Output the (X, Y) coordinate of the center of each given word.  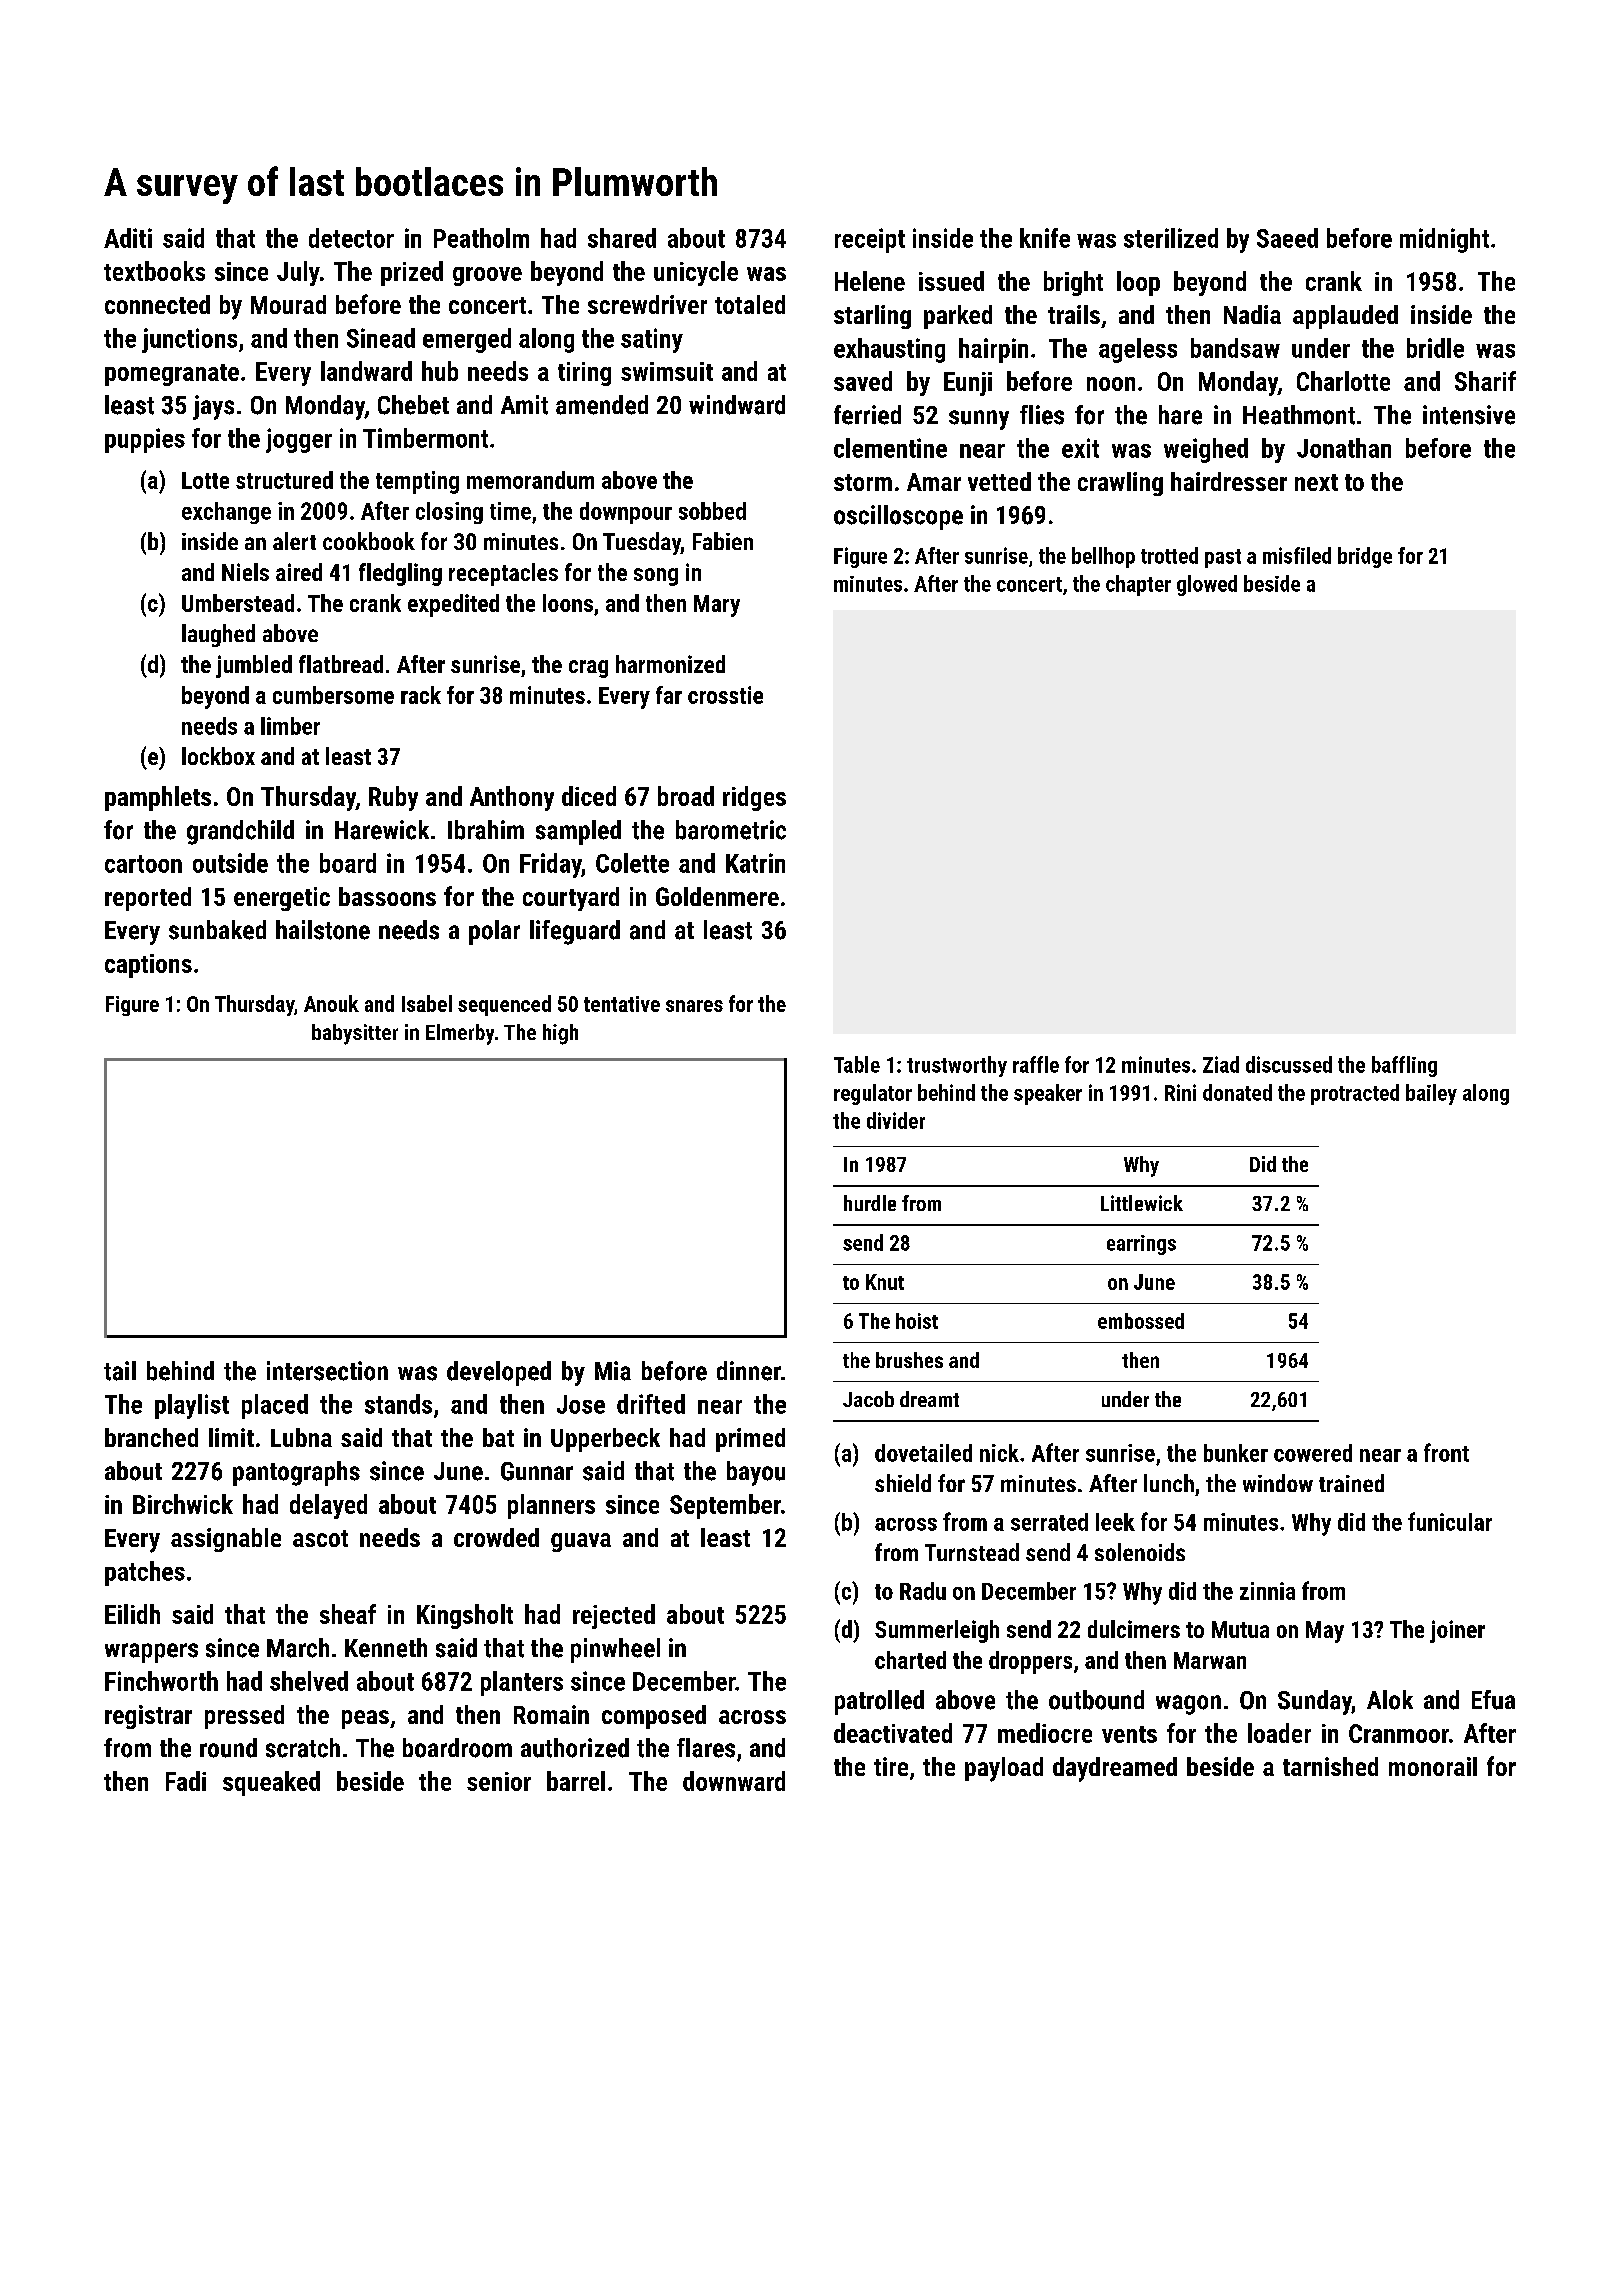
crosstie (725, 695)
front (1446, 1452)
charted (910, 1660)
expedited (453, 605)
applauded (1345, 317)
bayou (756, 1473)
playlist (192, 1406)
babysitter (355, 1034)
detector (351, 238)
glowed (1207, 585)
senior (499, 1781)
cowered (1313, 1453)
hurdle (870, 1203)
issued (951, 281)
